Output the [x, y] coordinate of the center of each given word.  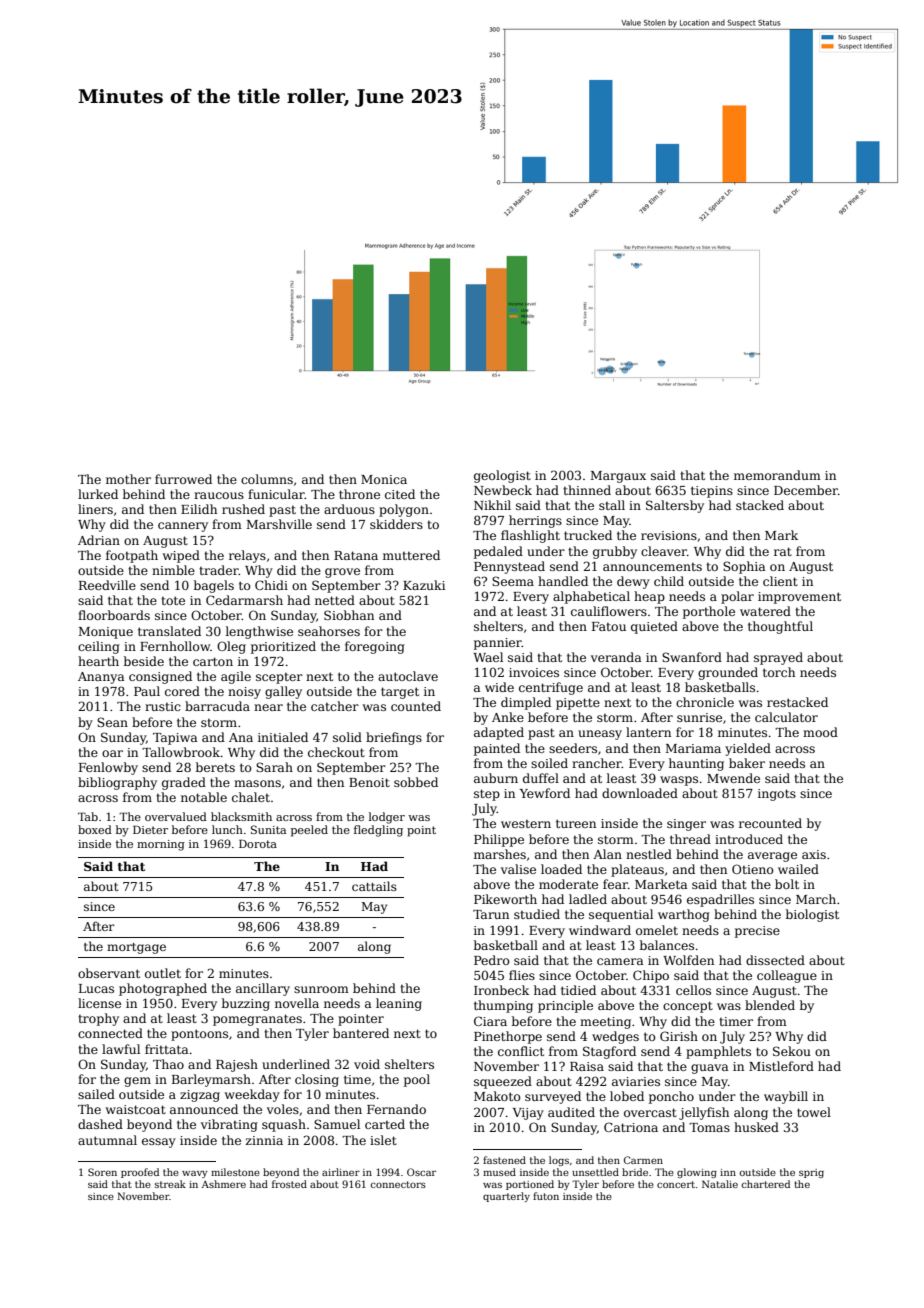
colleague [787, 976]
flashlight [530, 536]
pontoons [199, 1035]
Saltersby [675, 506]
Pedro [492, 960]
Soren [102, 1172]
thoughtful [780, 627]
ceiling [99, 647]
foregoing [375, 647]
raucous [219, 495]
